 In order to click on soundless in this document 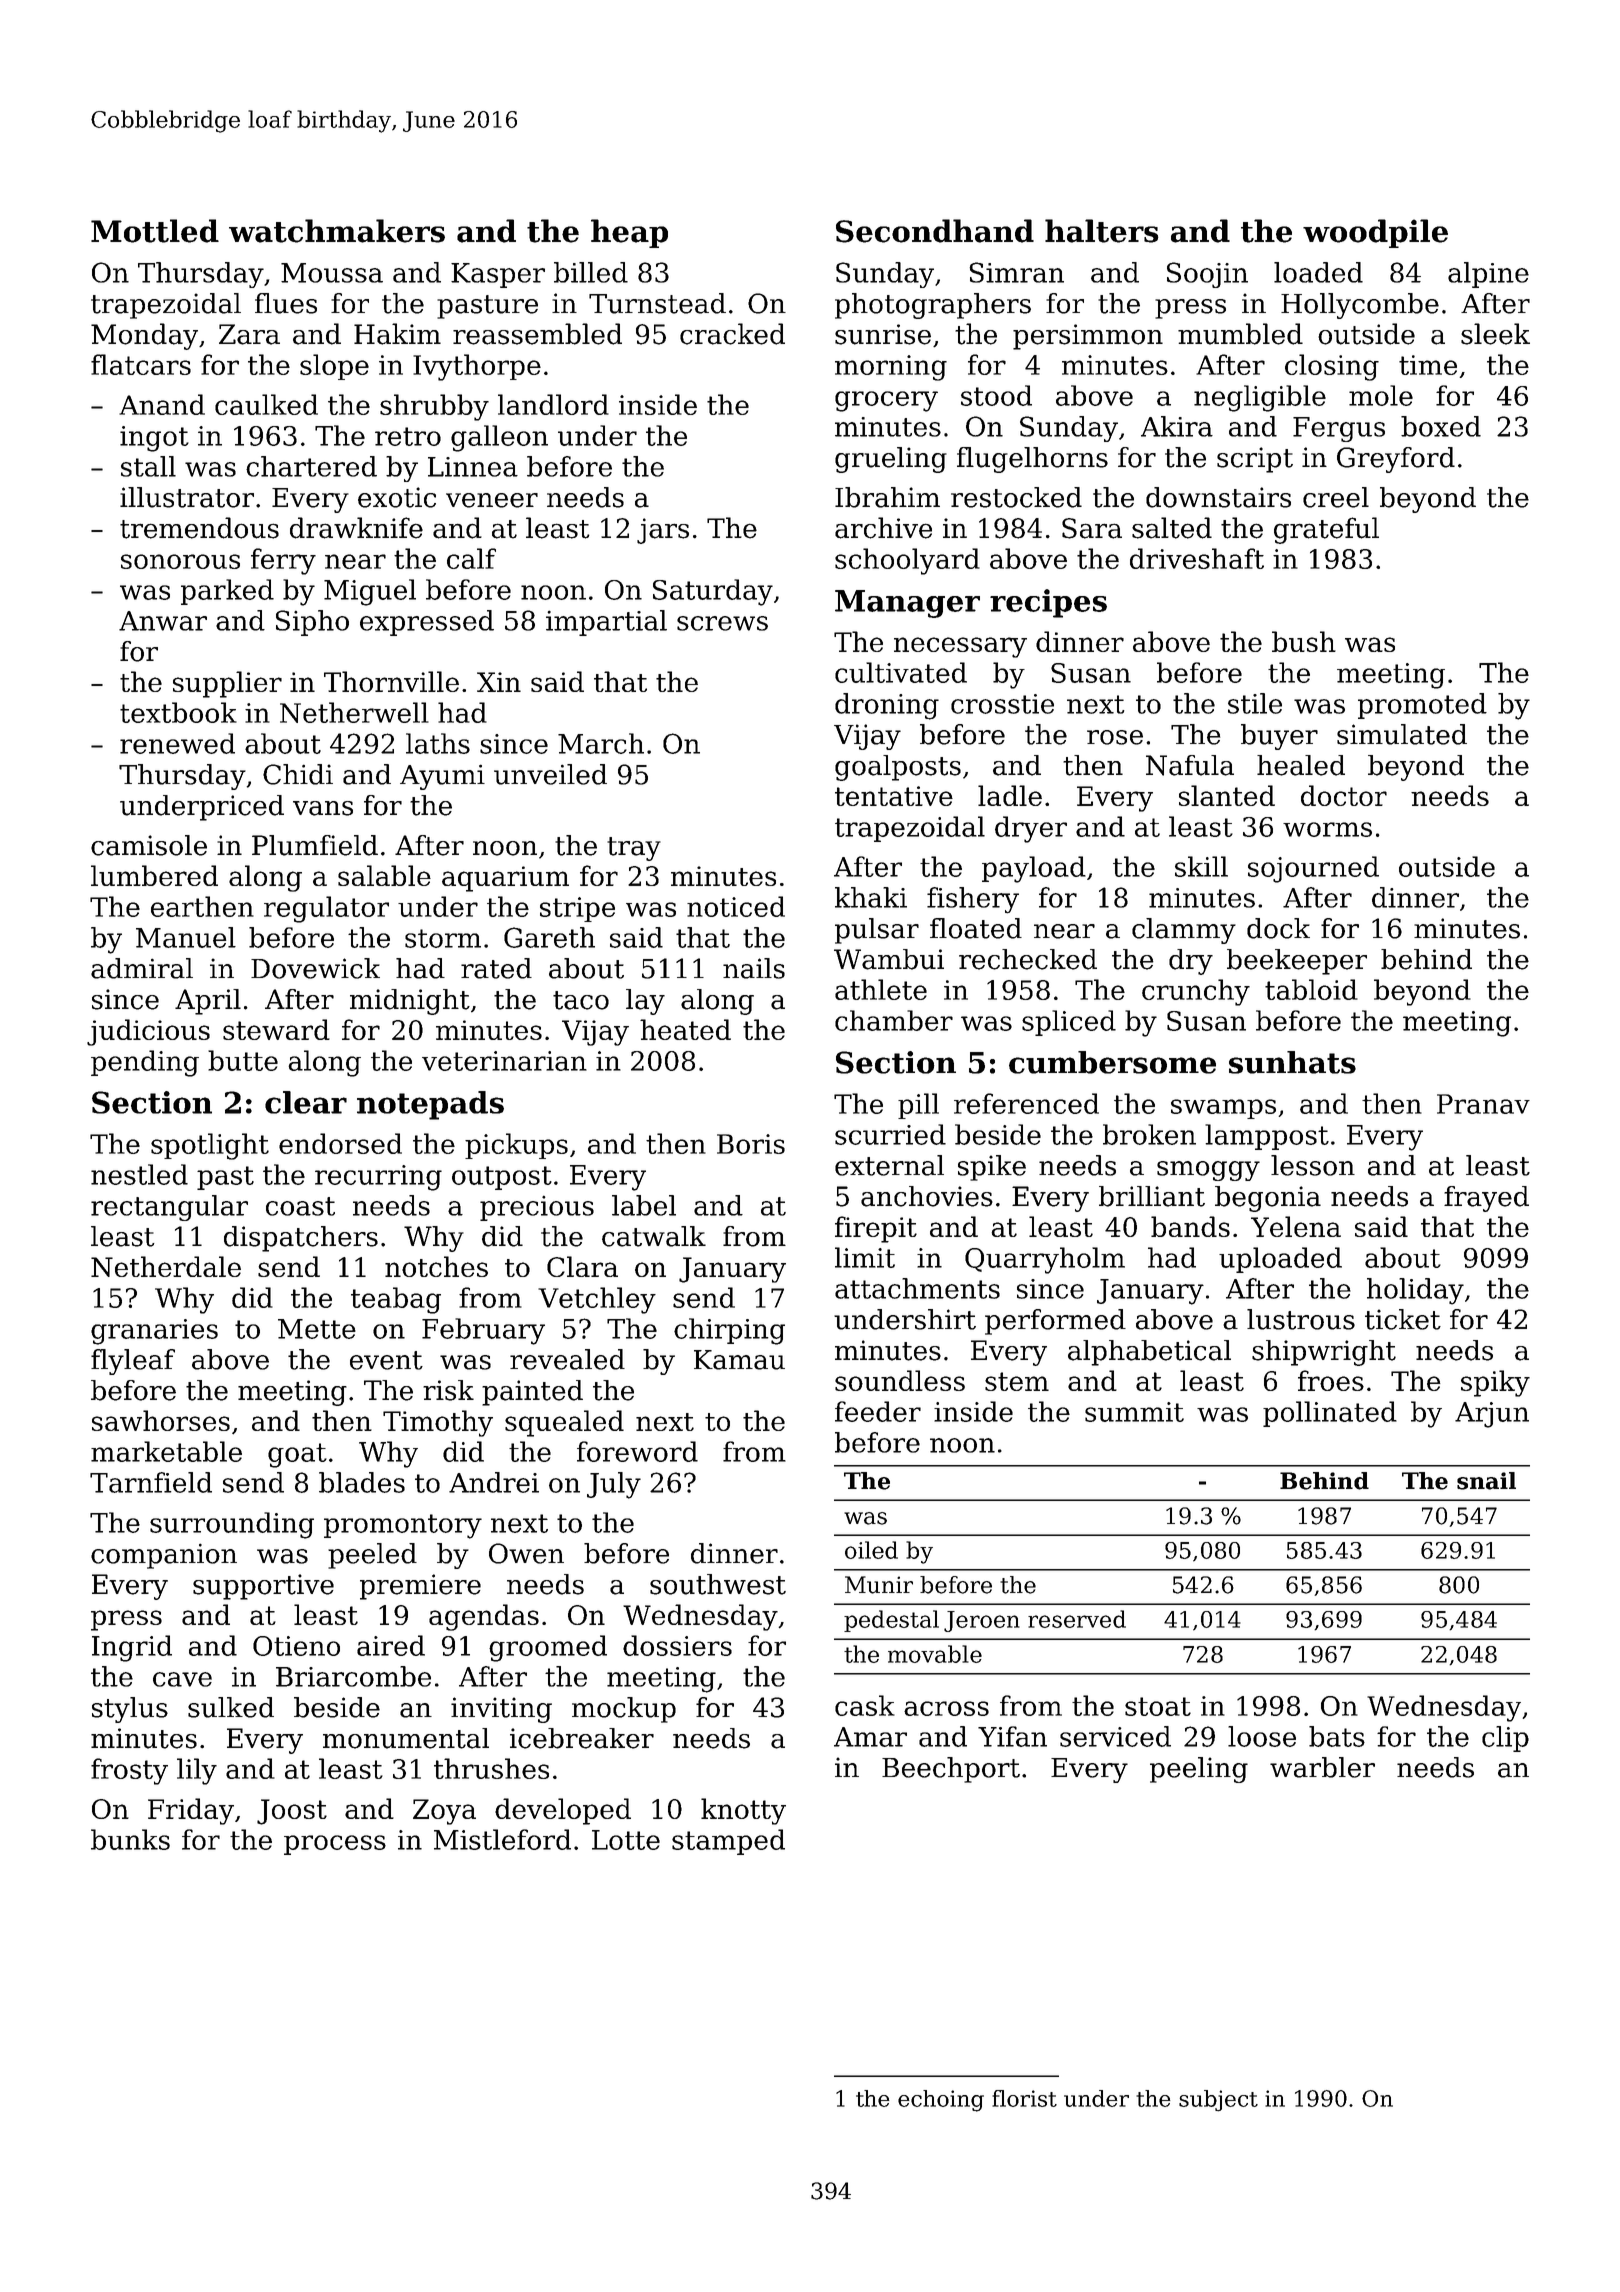, I will do `click(900, 1380)`.
